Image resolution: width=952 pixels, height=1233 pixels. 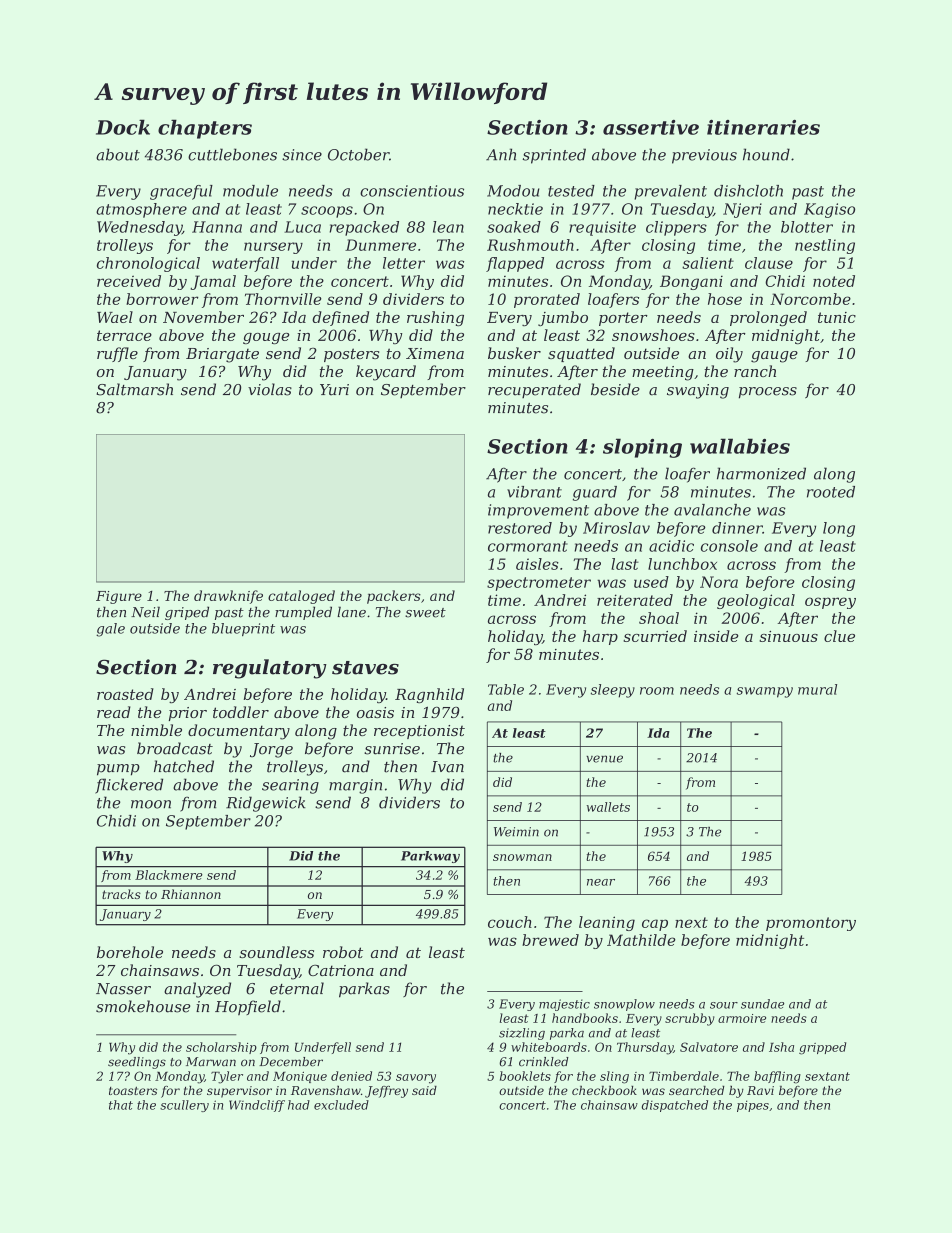 I want to click on Wednesday, so click(x=139, y=228).
